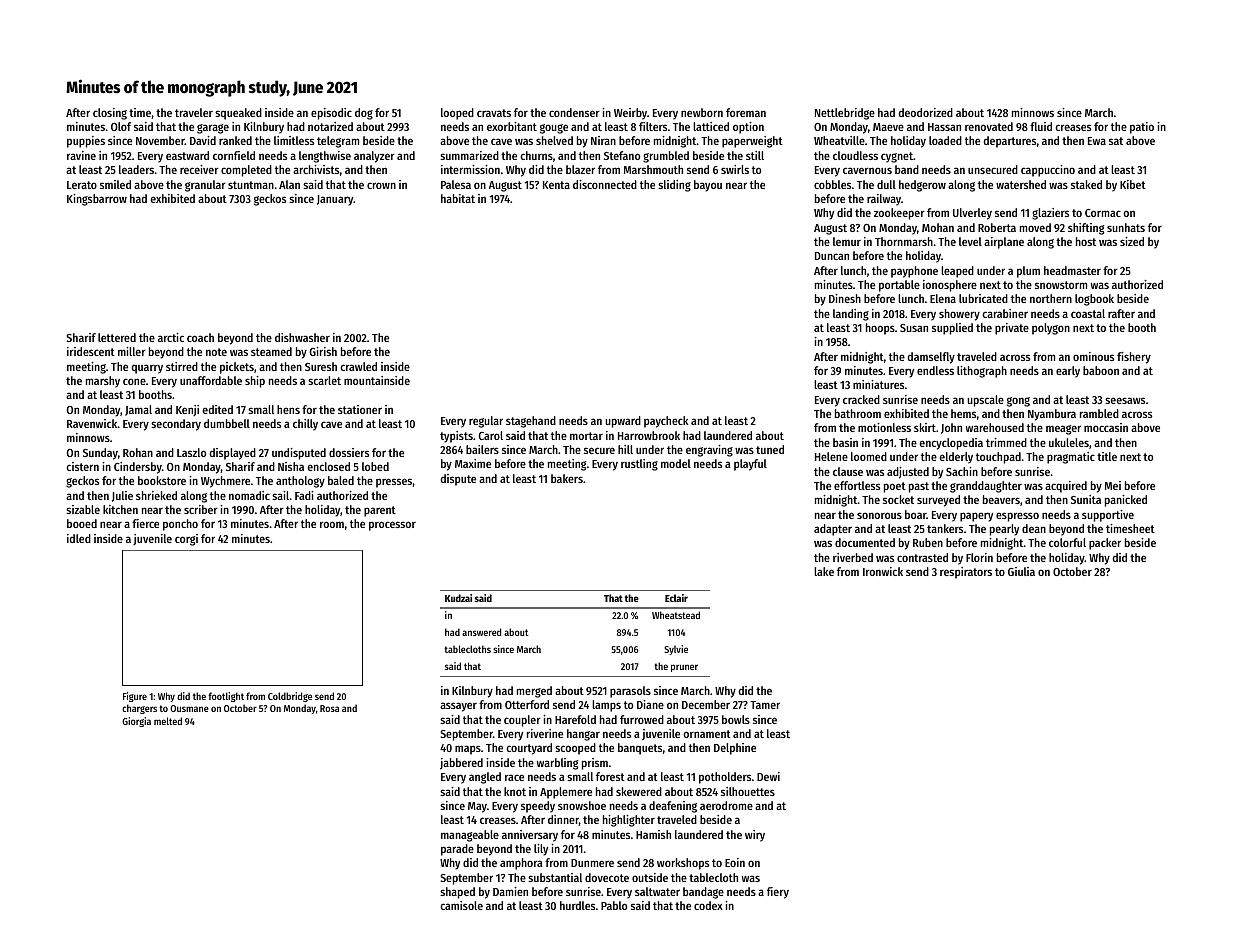  I want to click on looped, so click(457, 114).
